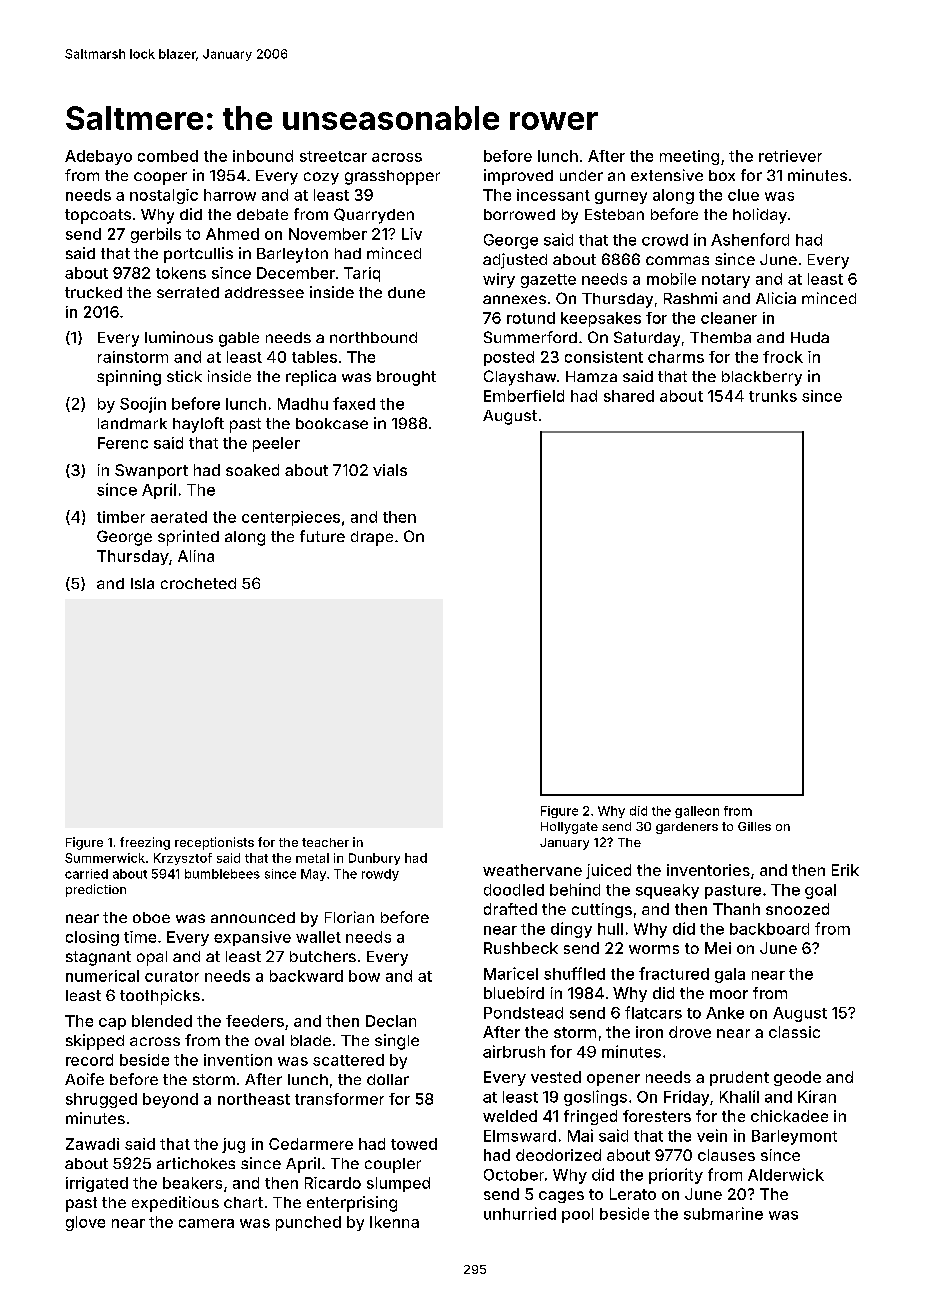 This screenshot has width=926, height=1314. What do you see at coordinates (769, 929) in the screenshot?
I see `backboard` at bounding box center [769, 929].
